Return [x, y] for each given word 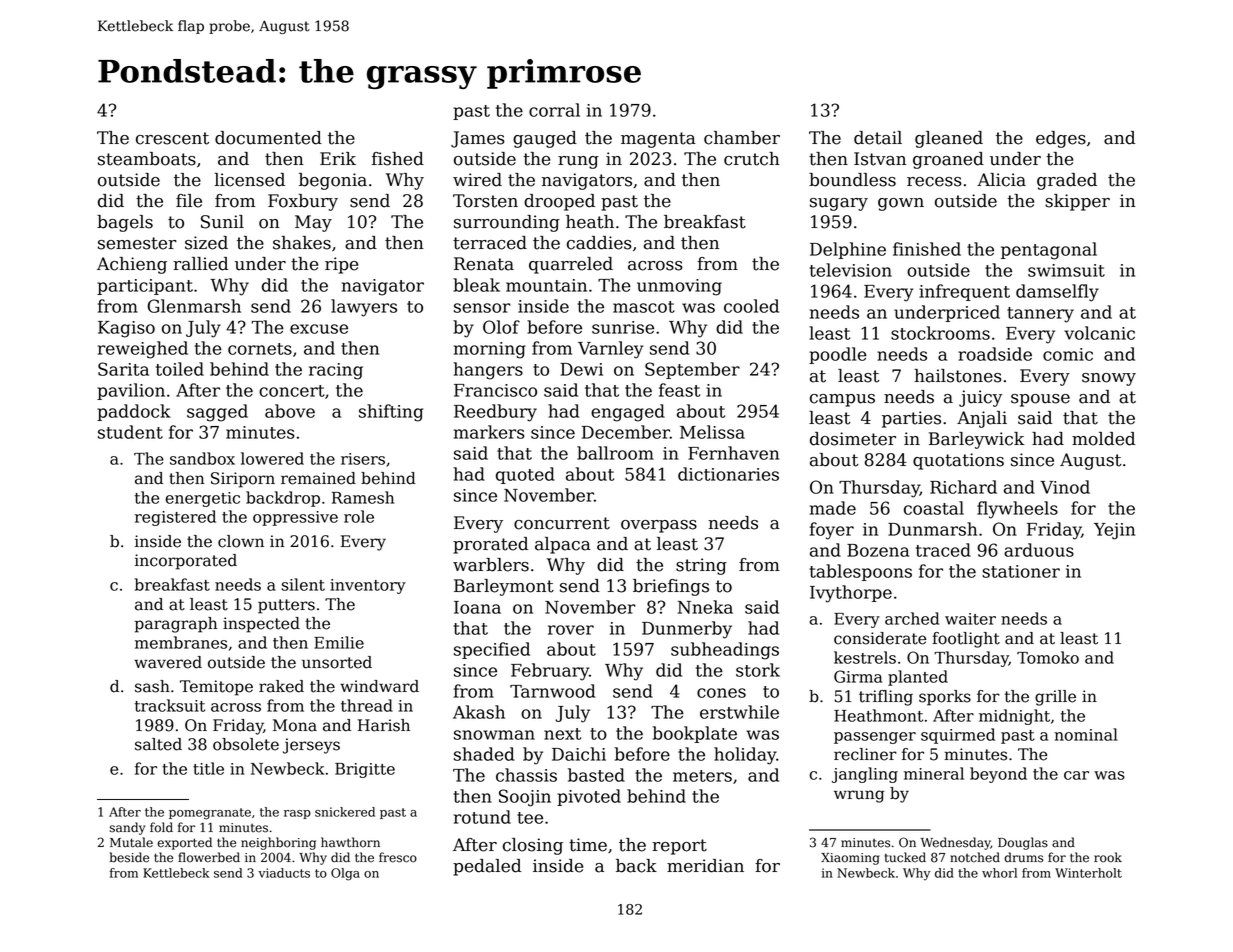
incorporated [186, 562]
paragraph [176, 625]
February [550, 672]
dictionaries [728, 474]
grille [1055, 698]
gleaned [949, 139]
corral [554, 110]
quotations [958, 461]
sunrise [623, 327]
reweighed [143, 350]
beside [129, 857]
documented [268, 138]
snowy [1109, 379]
